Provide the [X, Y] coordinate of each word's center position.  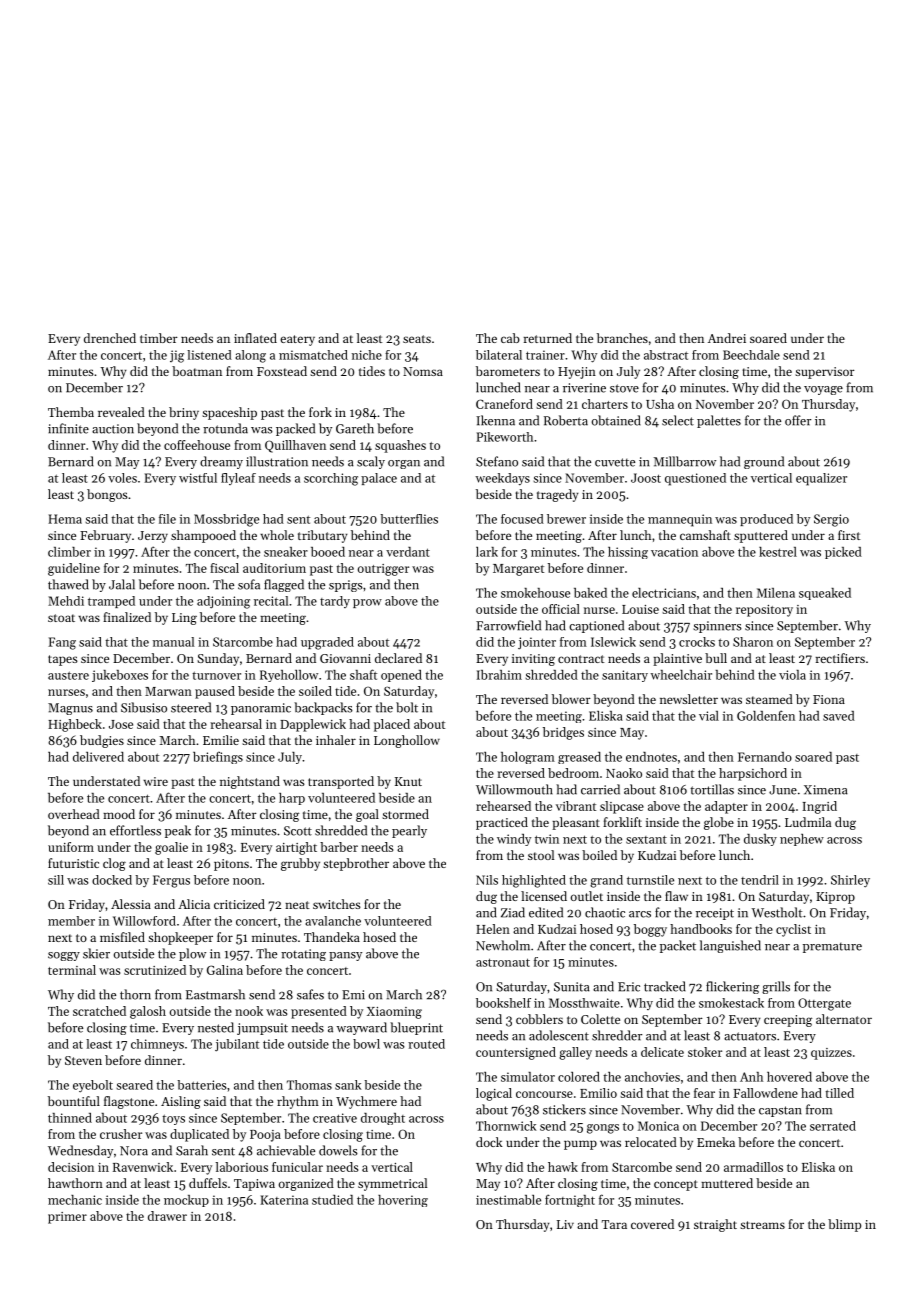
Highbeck [75, 725]
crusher [121, 1134]
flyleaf [238, 479]
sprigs [346, 586]
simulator [528, 1077]
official [561, 609]
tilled [840, 1093]
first [849, 535]
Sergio [831, 520]
